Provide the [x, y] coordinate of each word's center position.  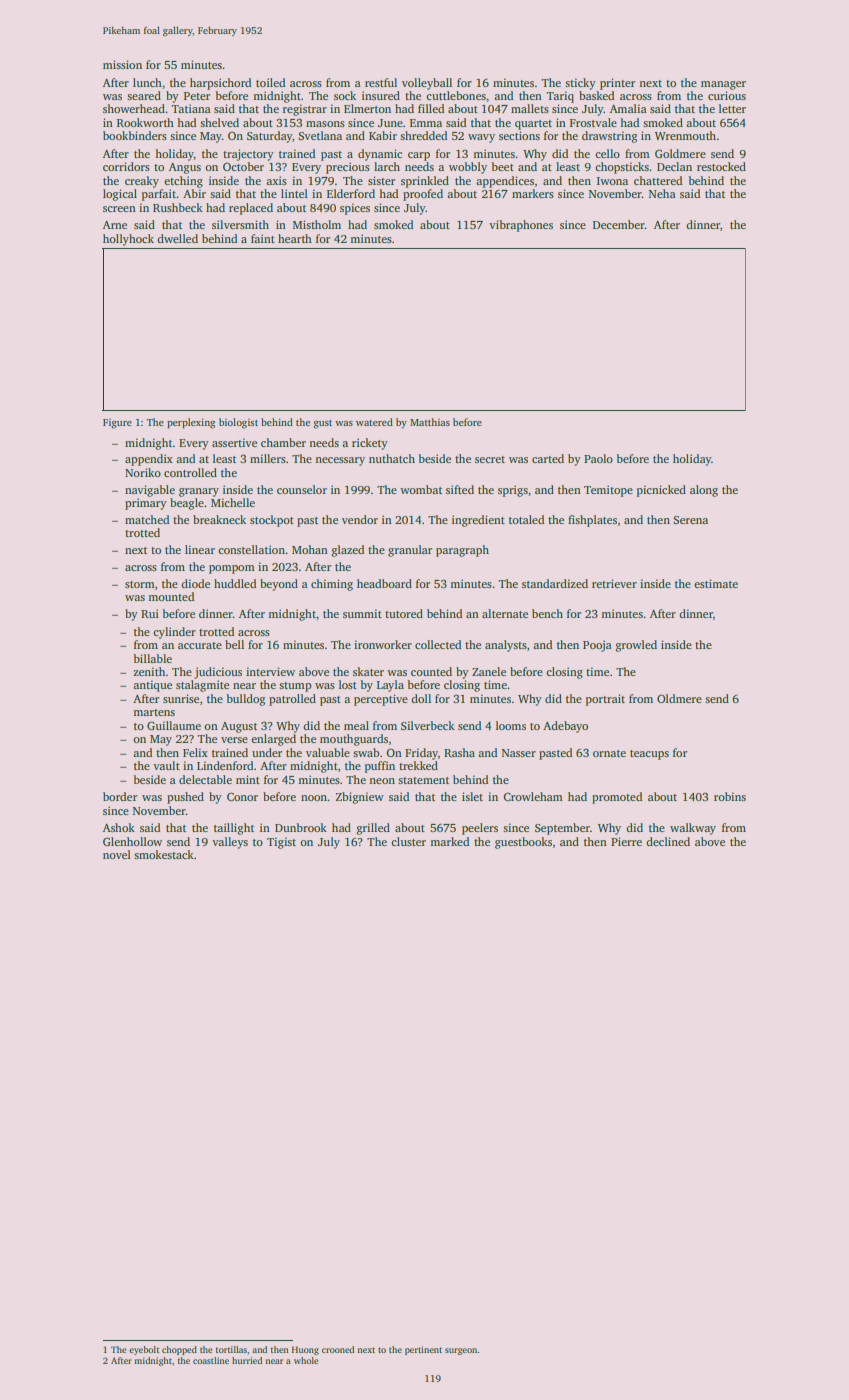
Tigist [281, 843]
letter [732, 108]
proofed [423, 195]
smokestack [164, 854]
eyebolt [144, 1350]
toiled [270, 82]
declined [668, 841]
